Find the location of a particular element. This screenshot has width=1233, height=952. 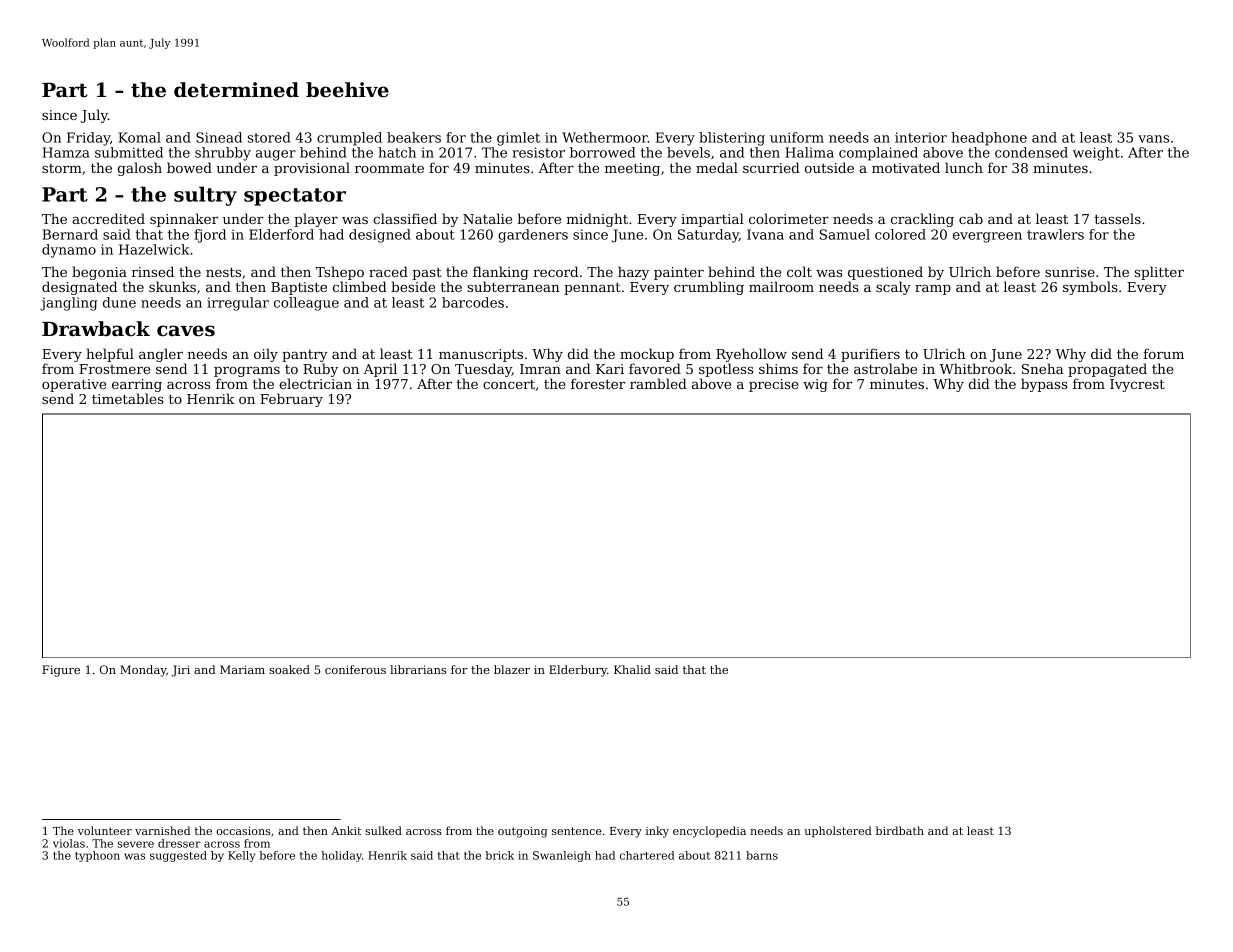

bypass is located at coordinates (1044, 385).
